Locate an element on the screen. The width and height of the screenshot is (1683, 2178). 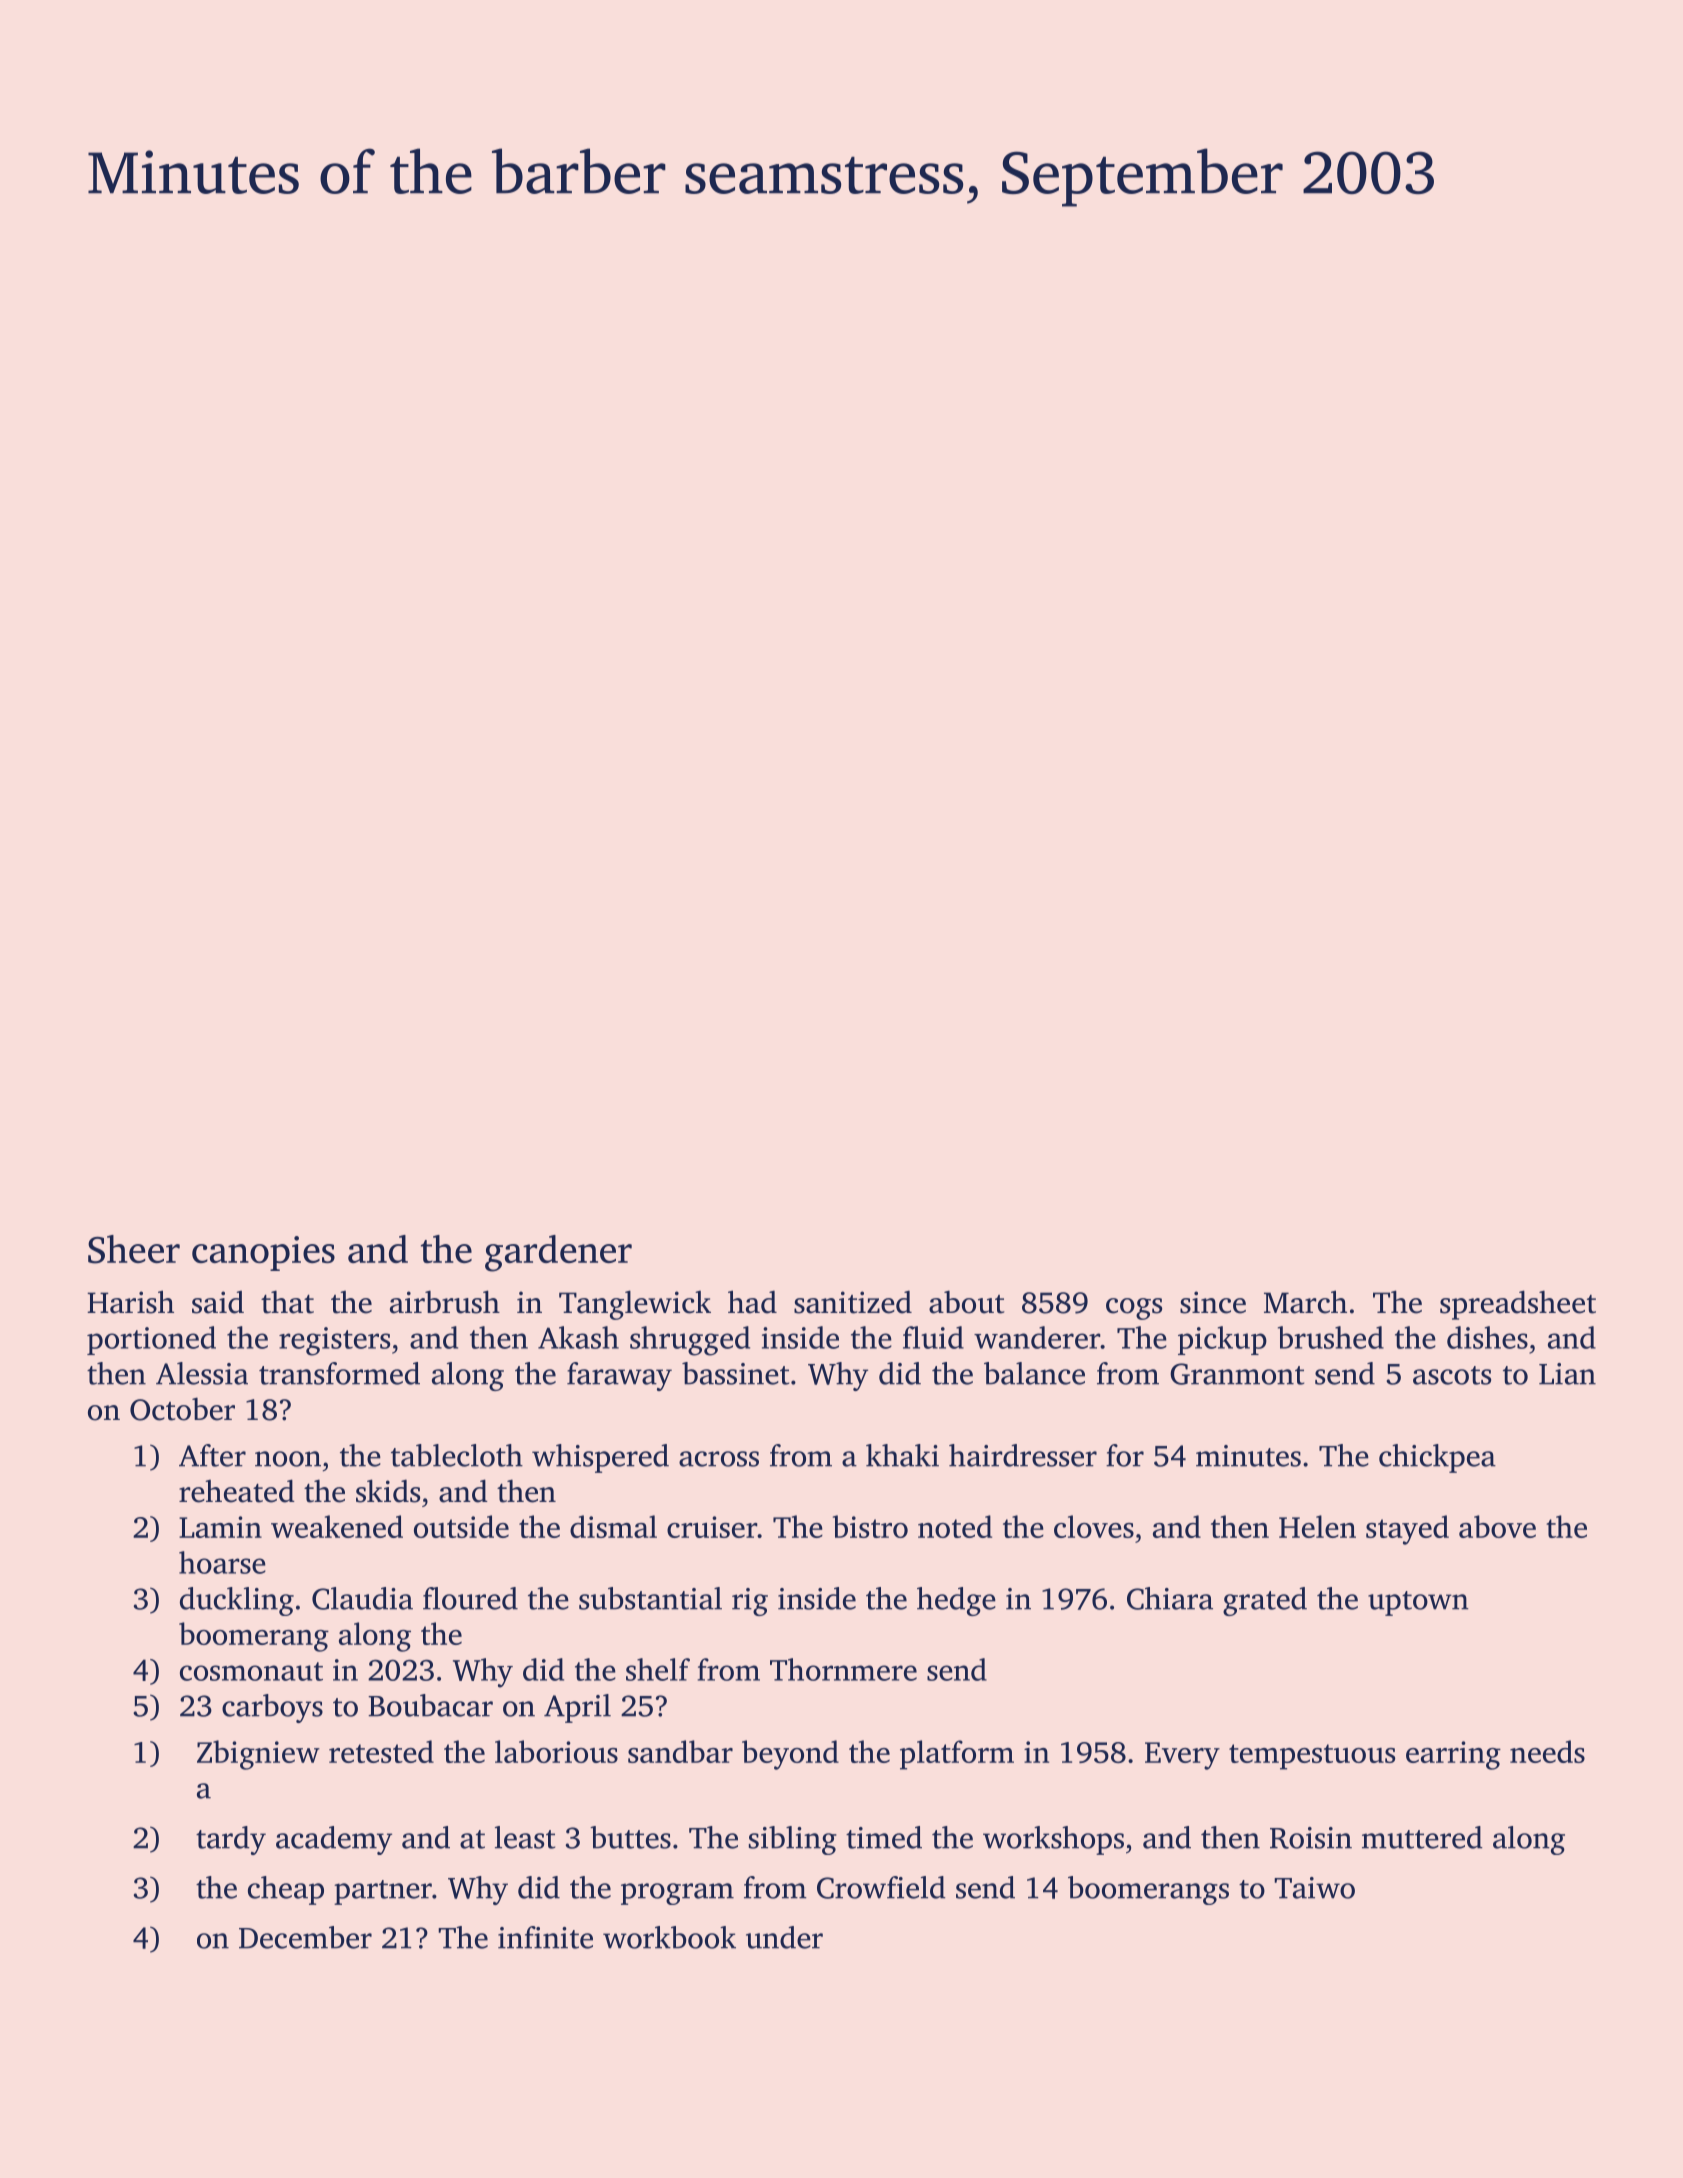
grated is located at coordinates (1265, 1601).
